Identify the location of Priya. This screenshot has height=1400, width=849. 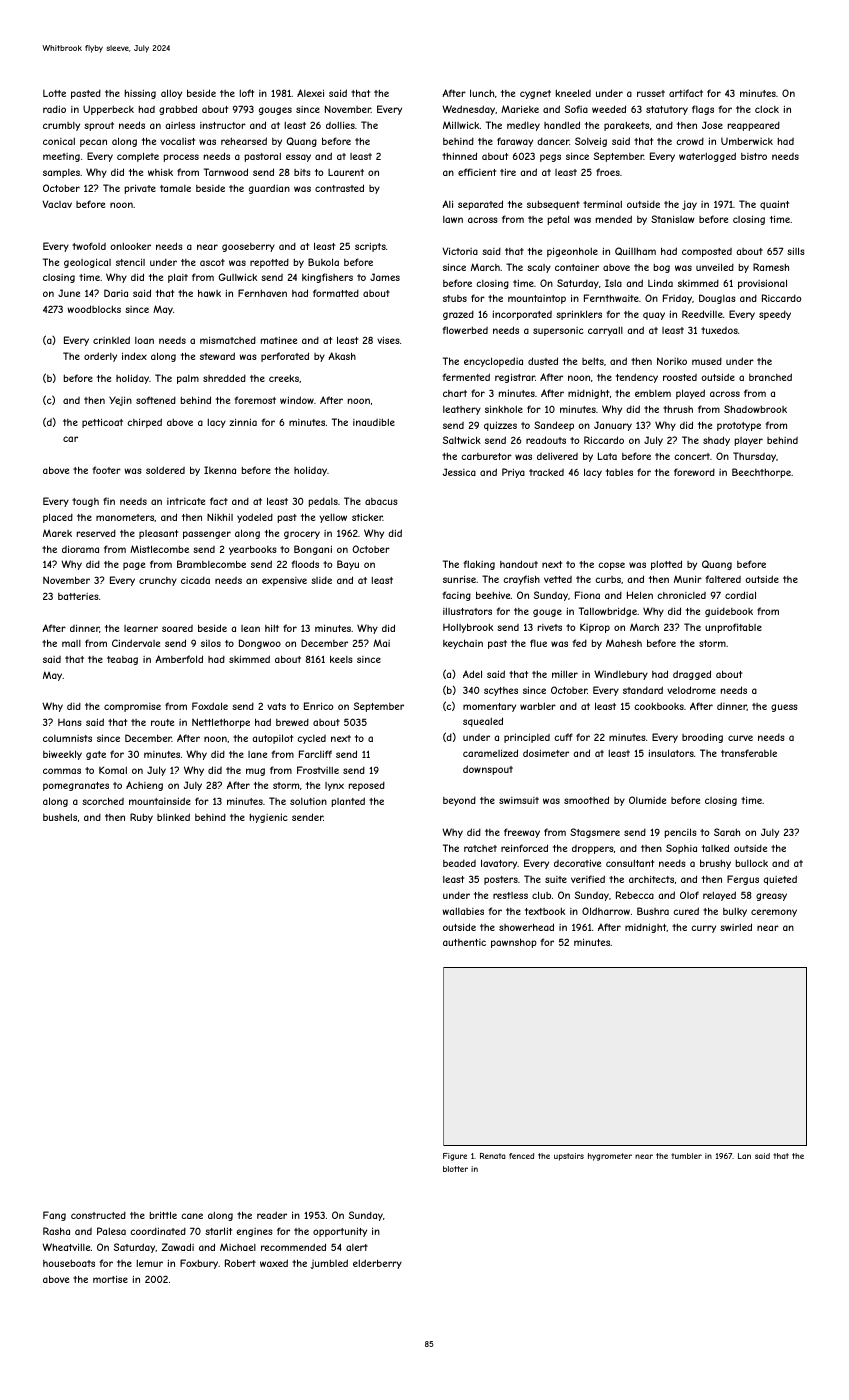
(513, 473).
